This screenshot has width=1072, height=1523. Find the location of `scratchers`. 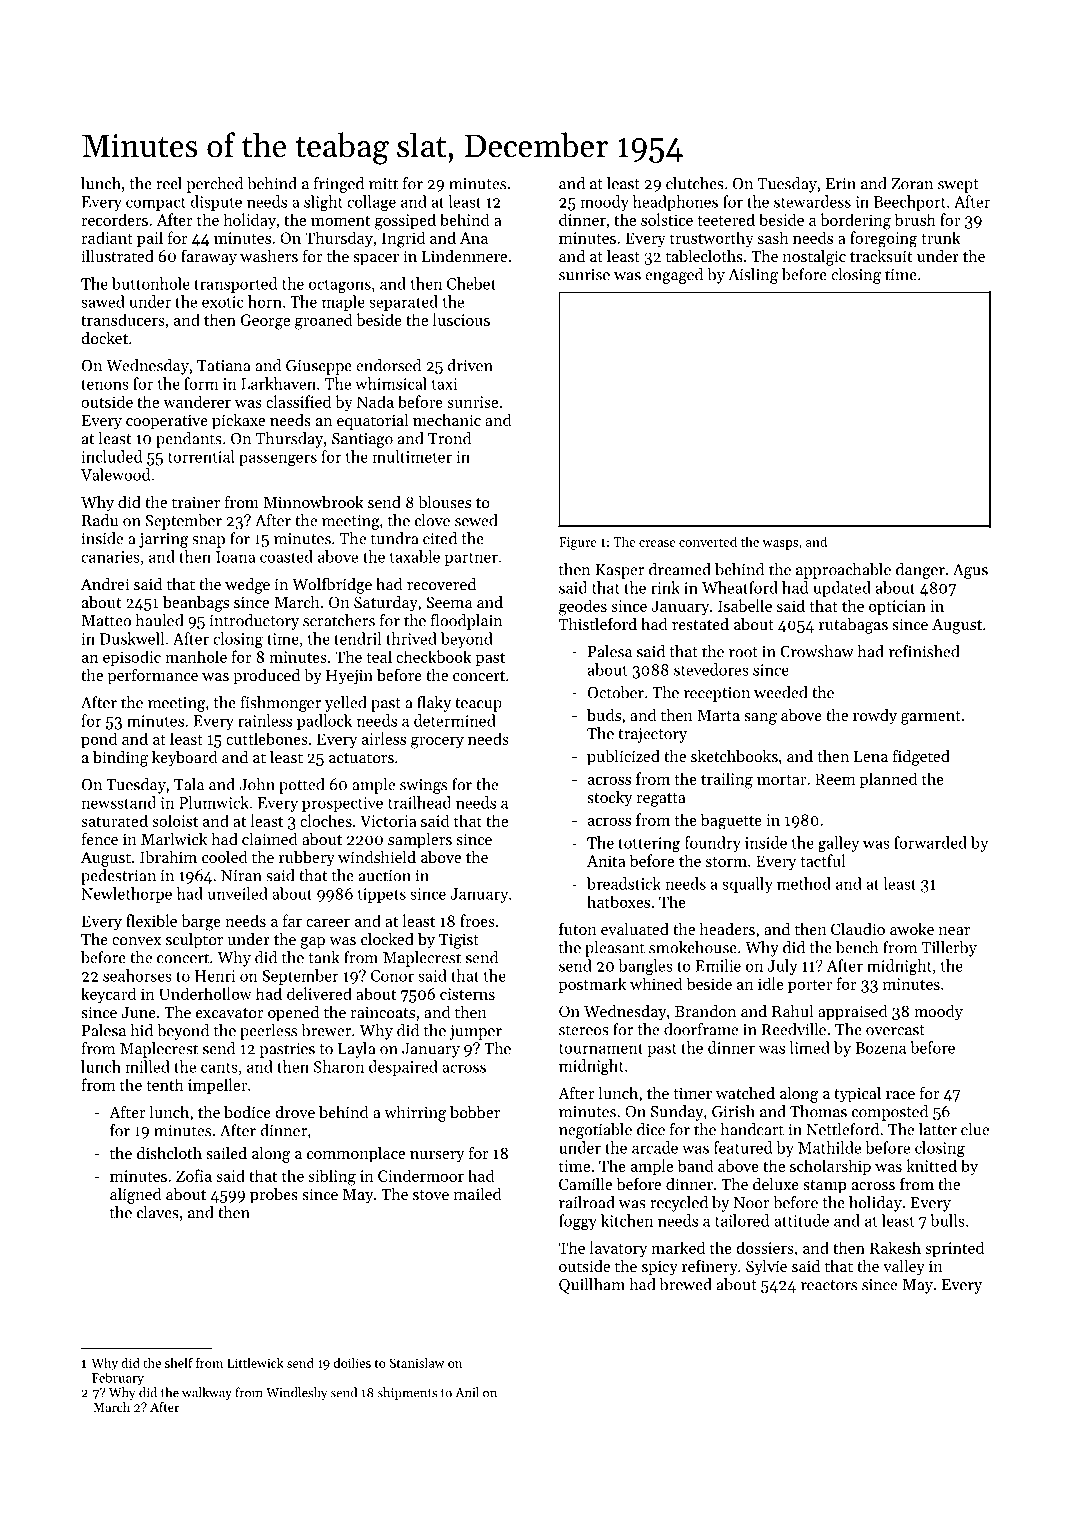

scratchers is located at coordinates (339, 620).
